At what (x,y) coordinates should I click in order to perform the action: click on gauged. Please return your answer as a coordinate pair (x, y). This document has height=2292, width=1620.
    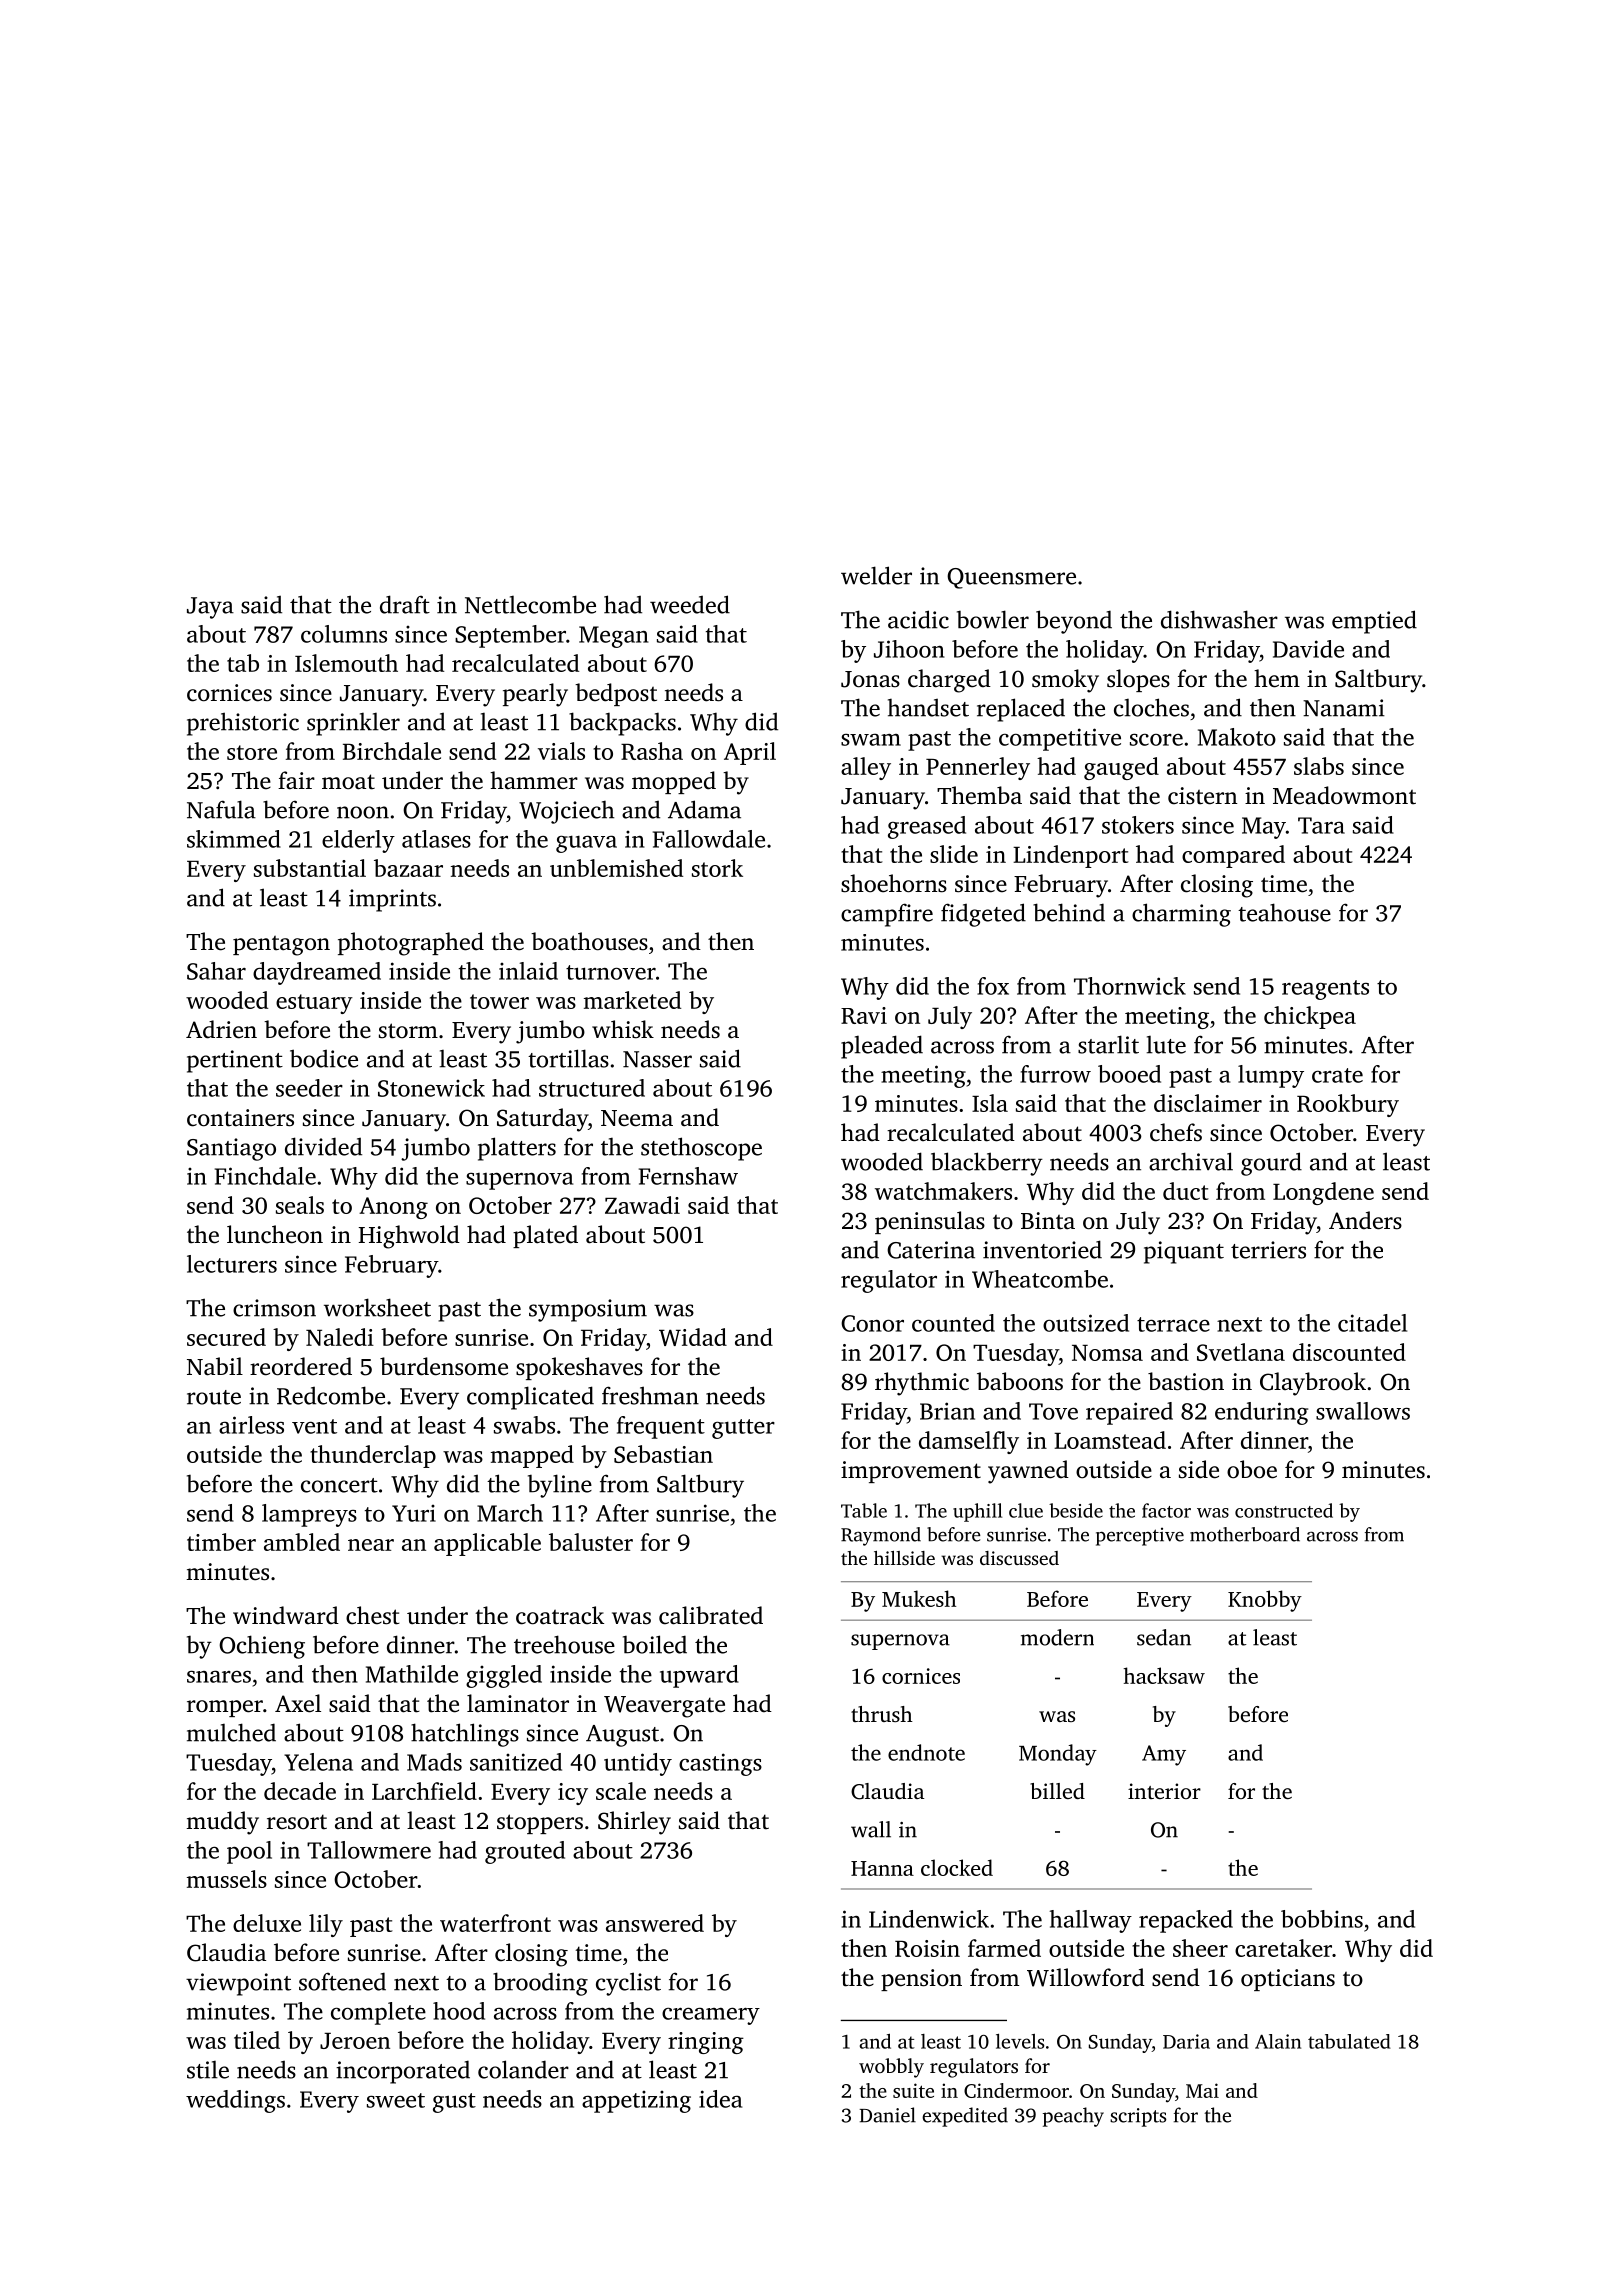
    Looking at the image, I should click on (1121, 768).
